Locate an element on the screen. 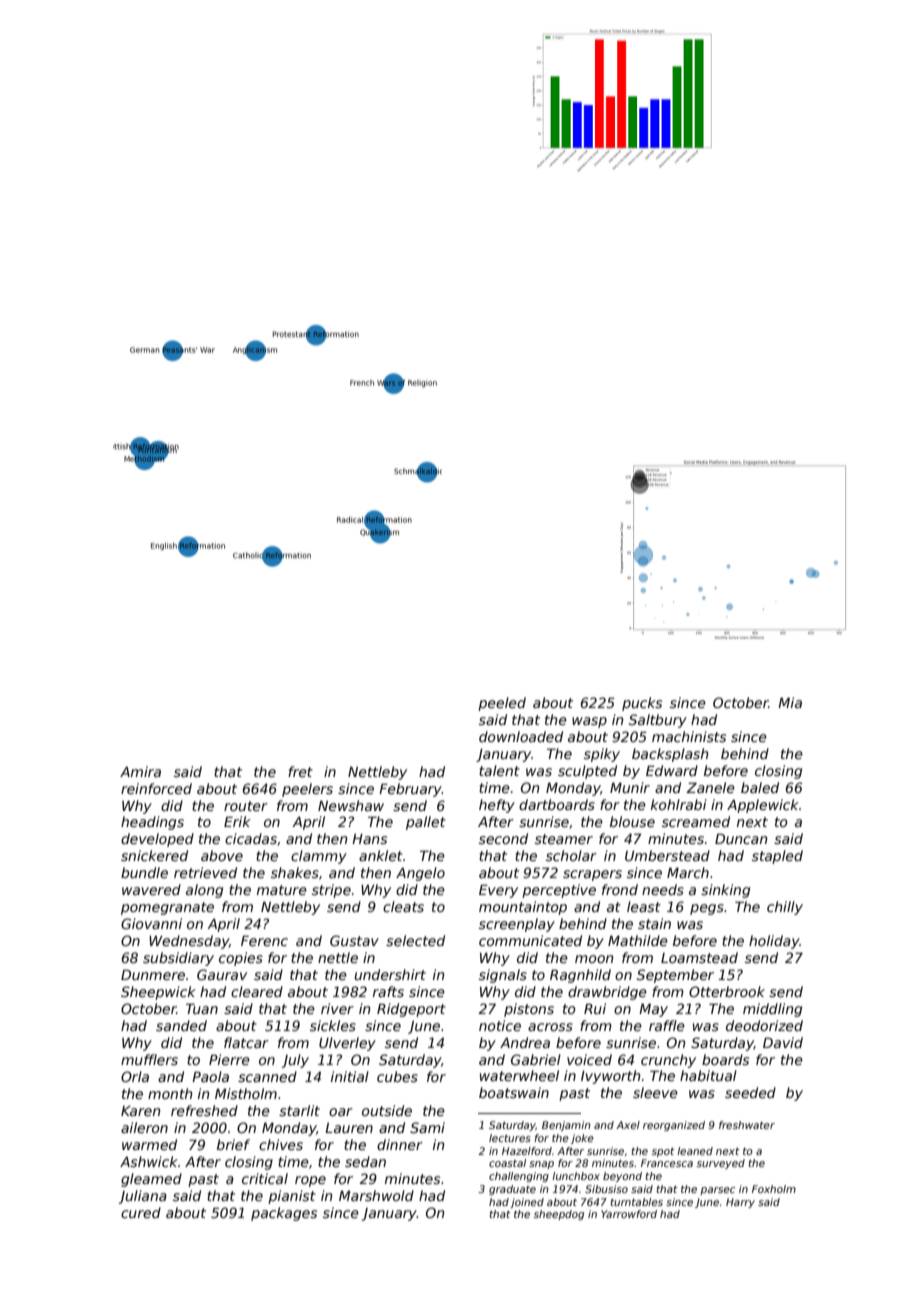 The image size is (924, 1314). Mia is located at coordinates (790, 702).
